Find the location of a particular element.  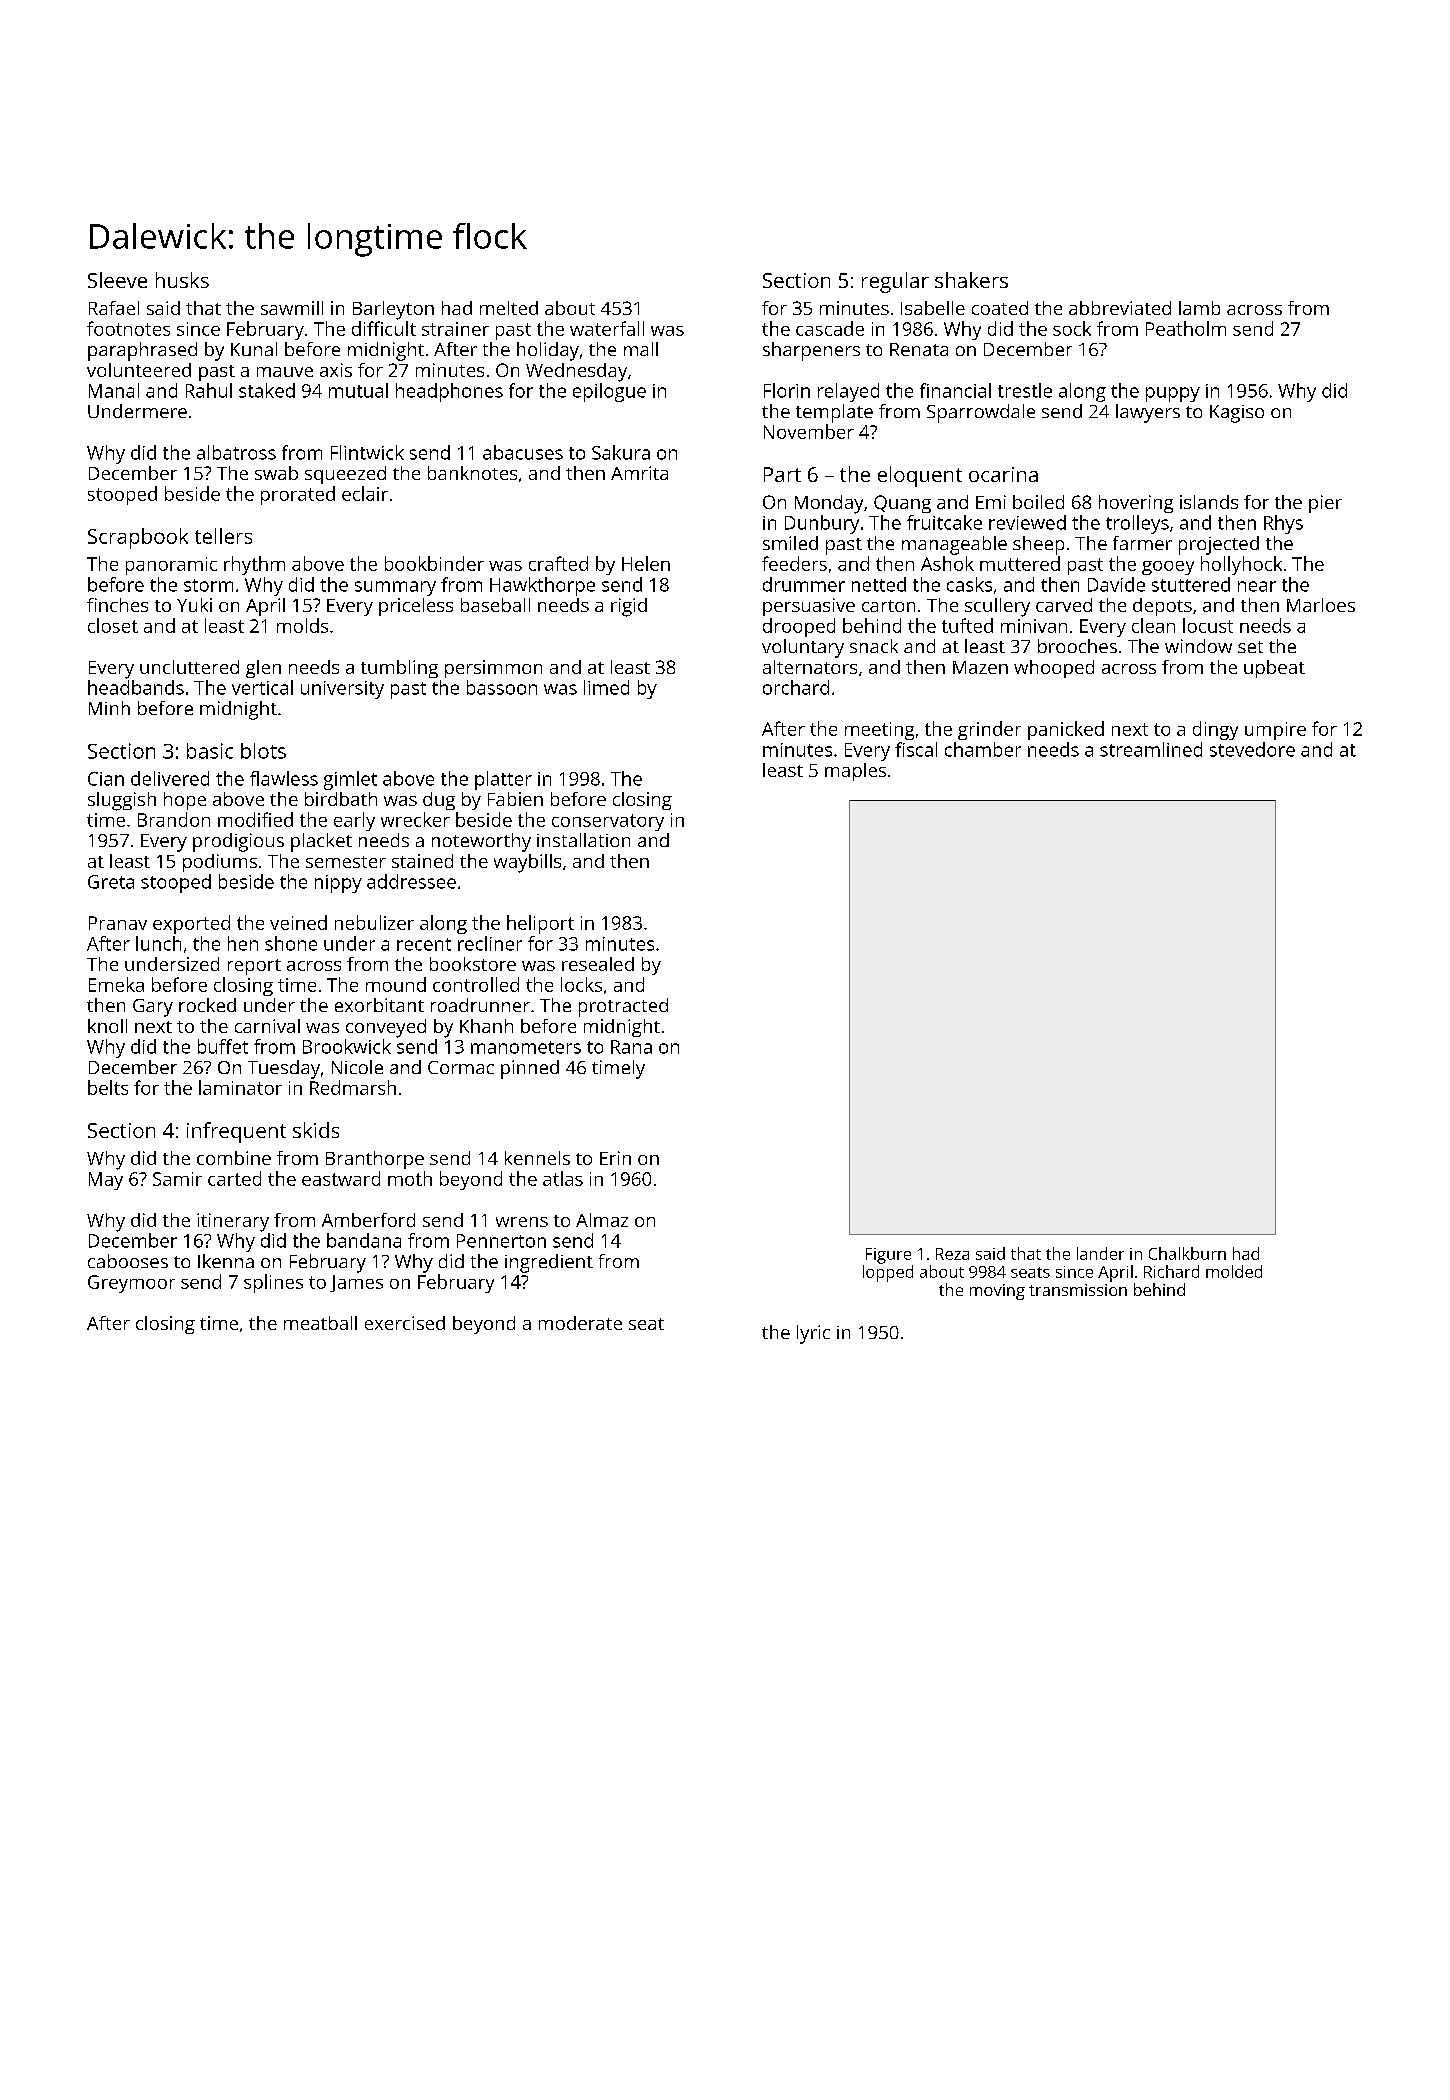

resealed is located at coordinates (598, 964).
